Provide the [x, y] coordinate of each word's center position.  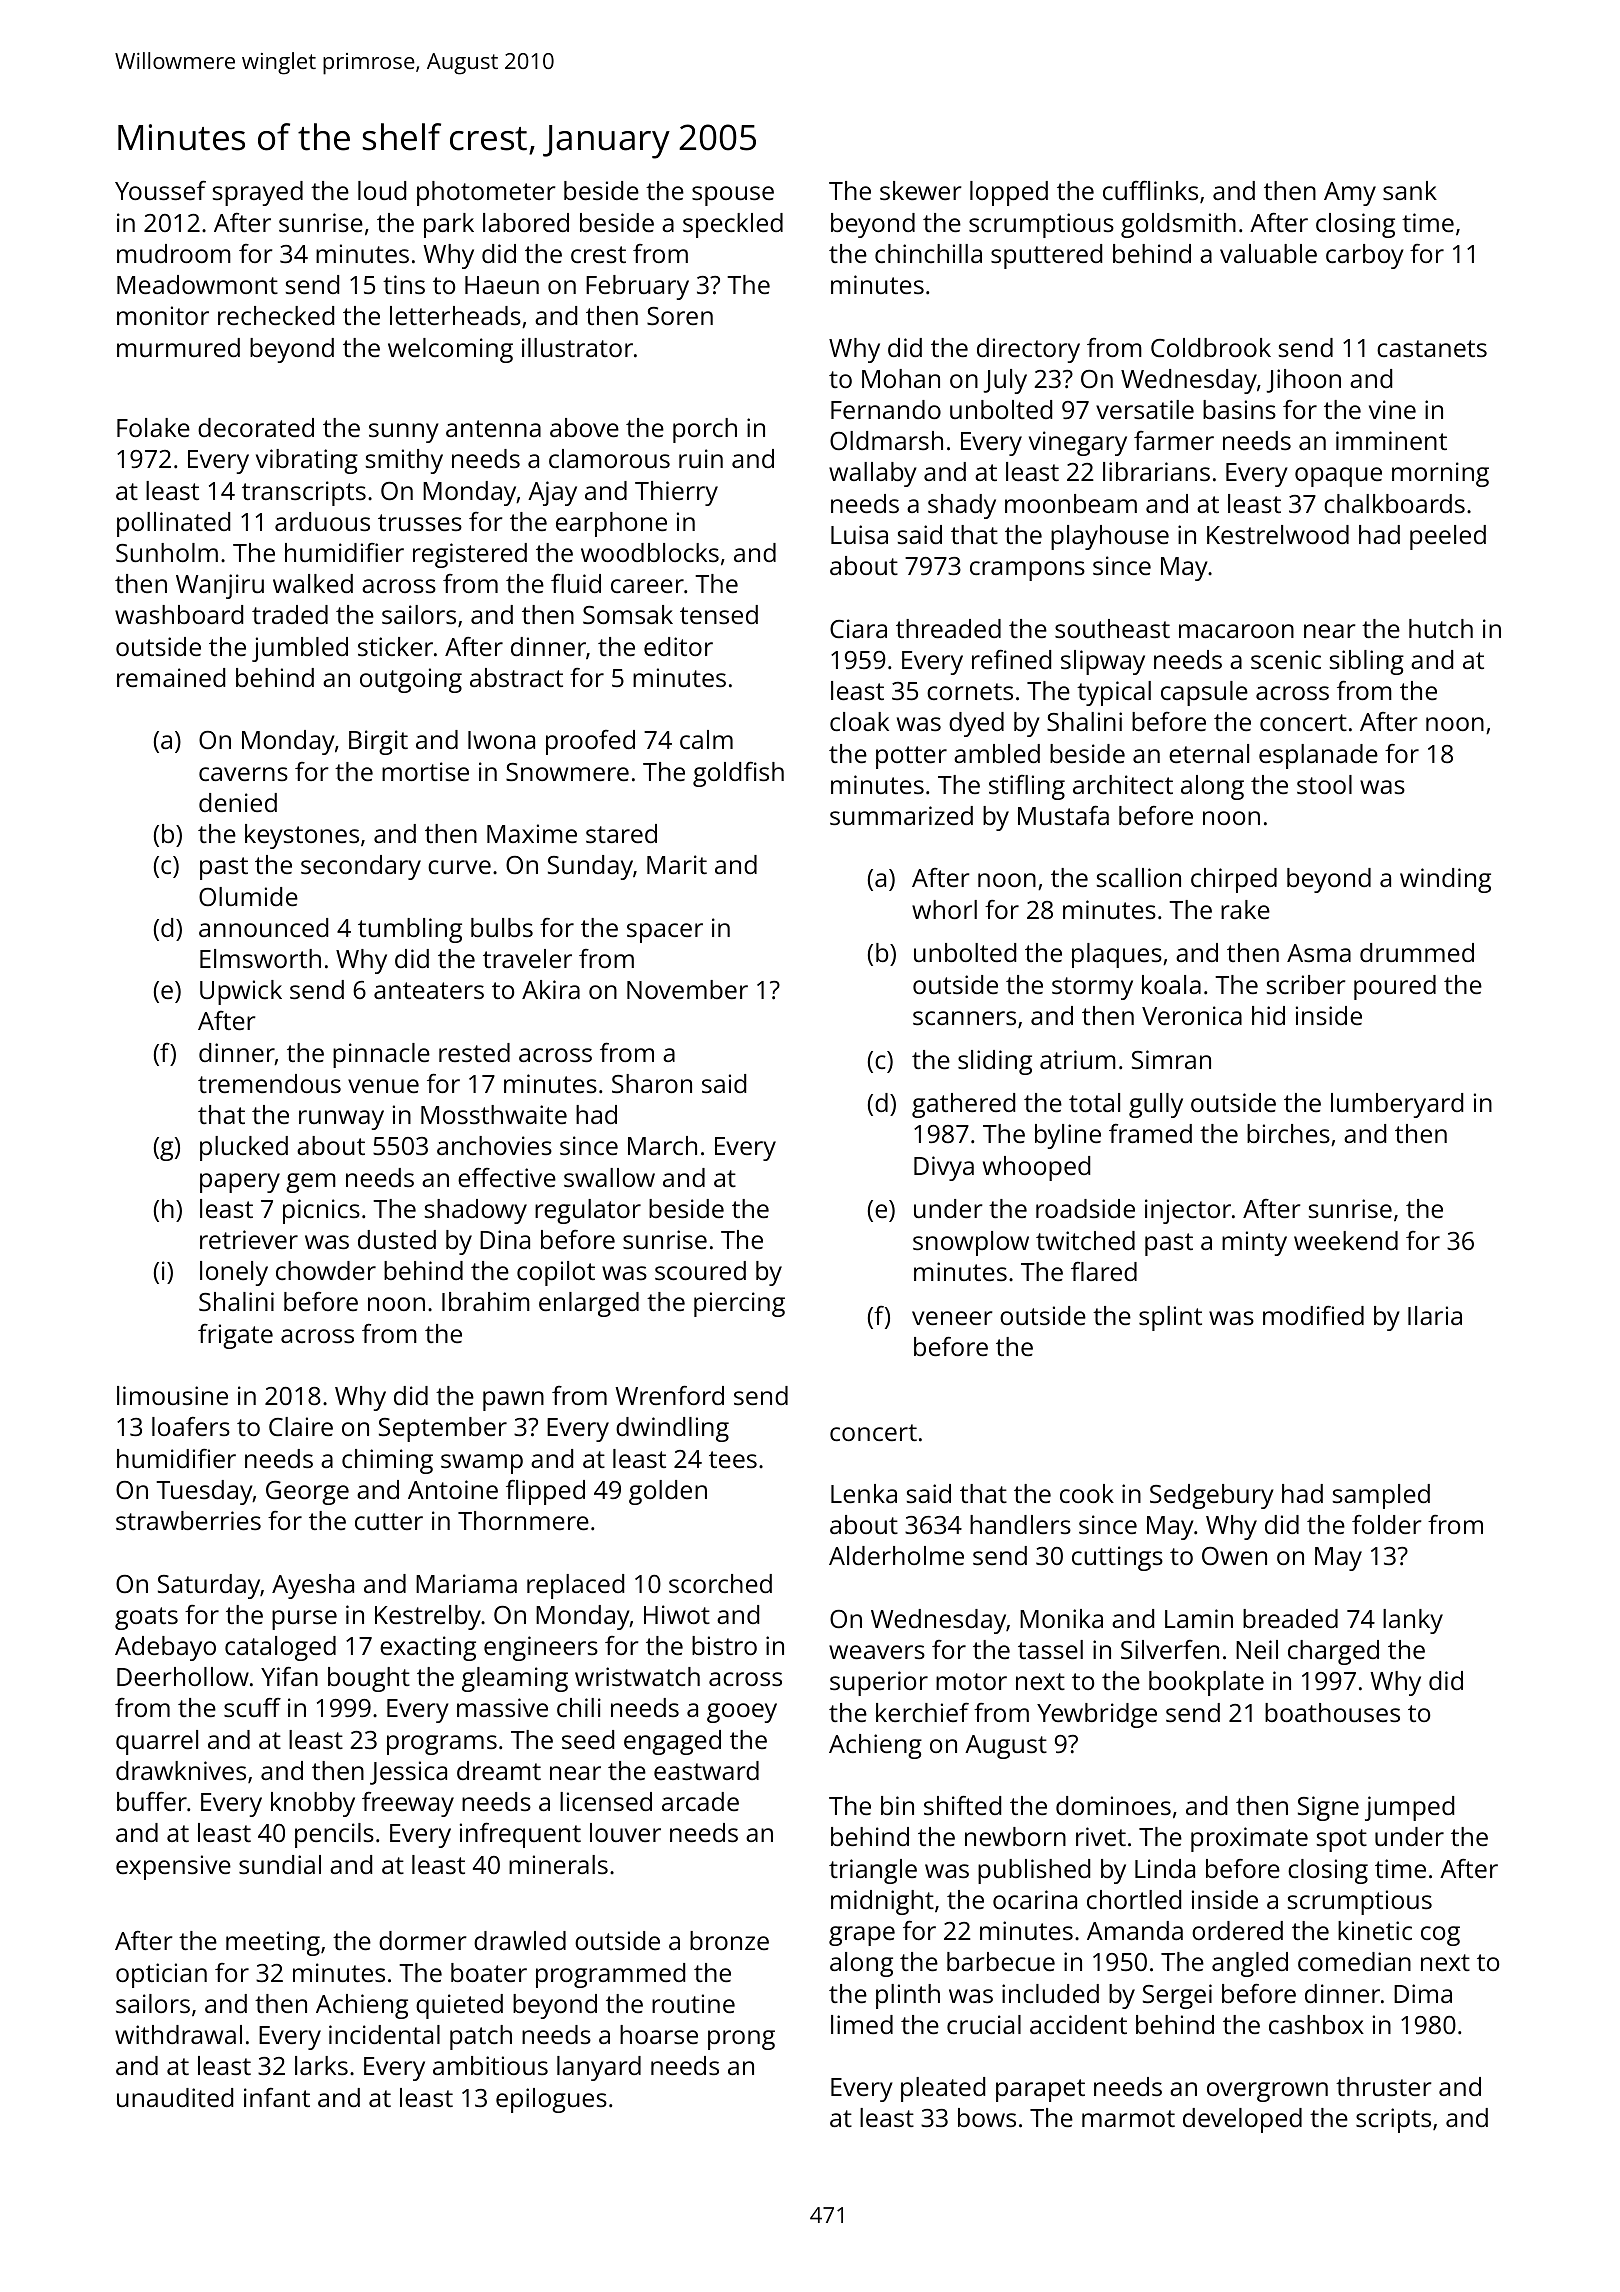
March [662, 1145]
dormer [423, 1940]
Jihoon [1303, 381]
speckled [733, 225]
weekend [1346, 1240]
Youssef [160, 190]
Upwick [241, 992]
